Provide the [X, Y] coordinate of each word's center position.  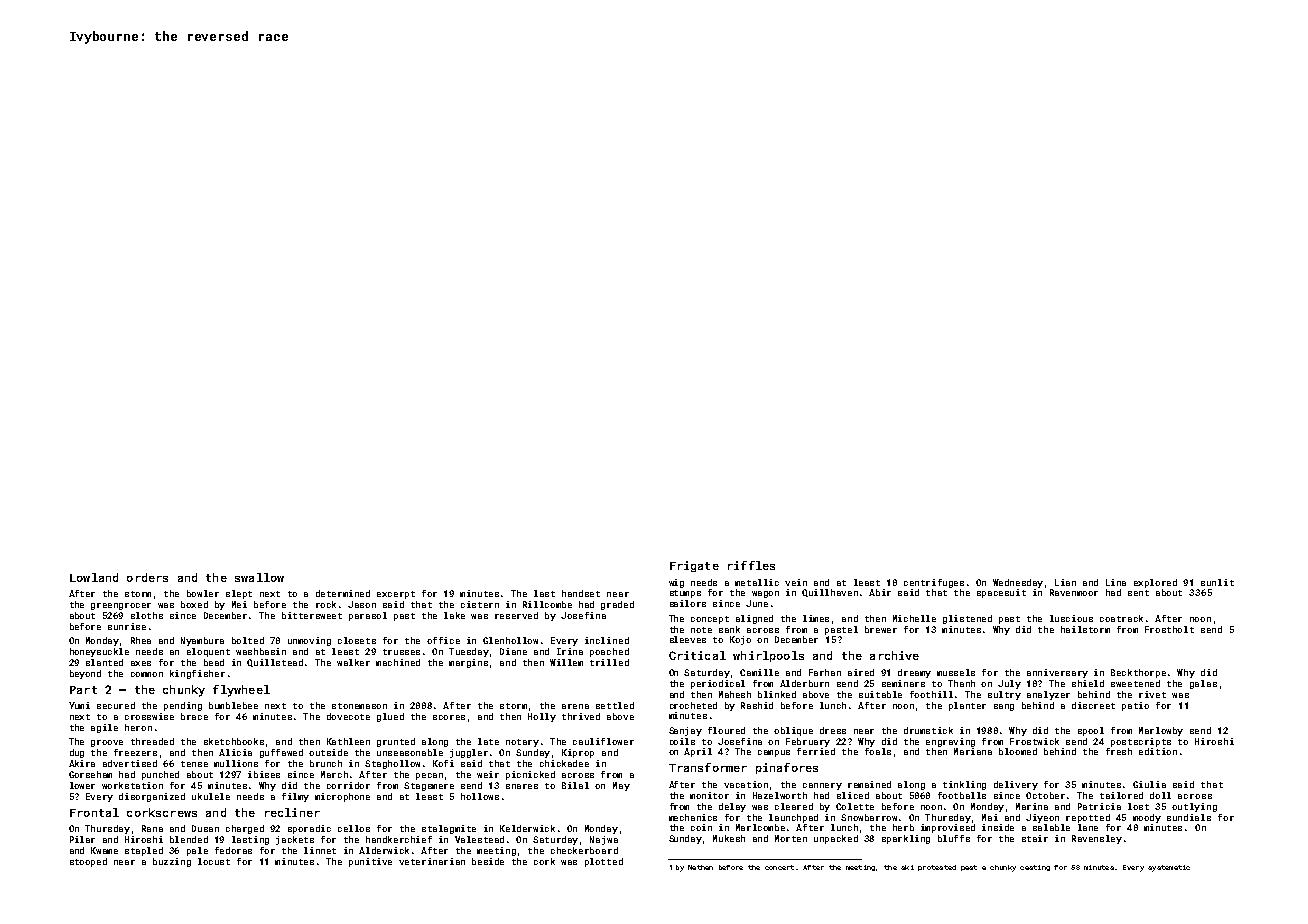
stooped [88, 862]
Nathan [700, 867]
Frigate [694, 566]
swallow [259, 577]
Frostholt [1169, 629]
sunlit [1217, 582]
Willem [566, 662]
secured [116, 705]
